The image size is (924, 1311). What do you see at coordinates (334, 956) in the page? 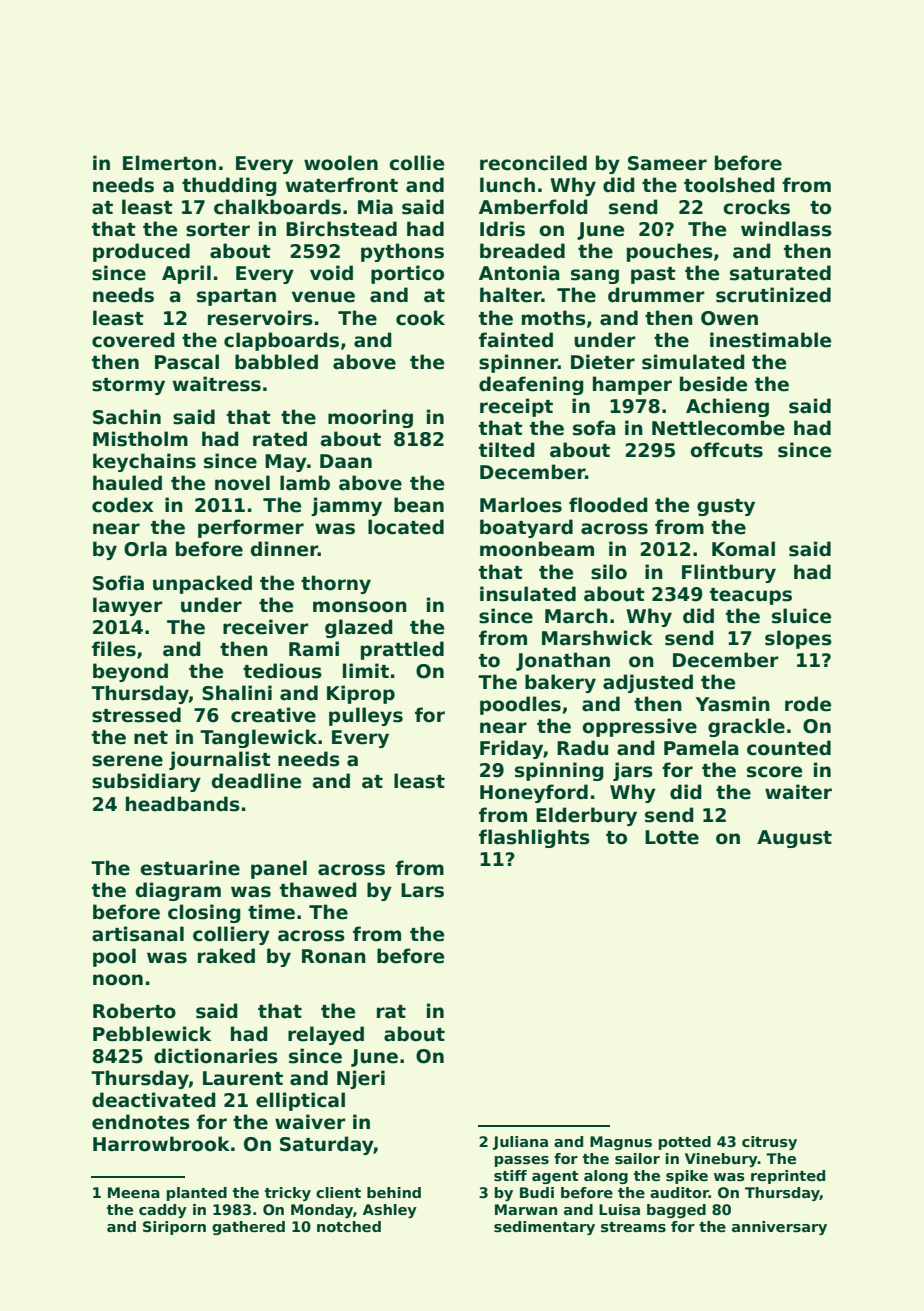
I see `Ronan` at bounding box center [334, 956].
